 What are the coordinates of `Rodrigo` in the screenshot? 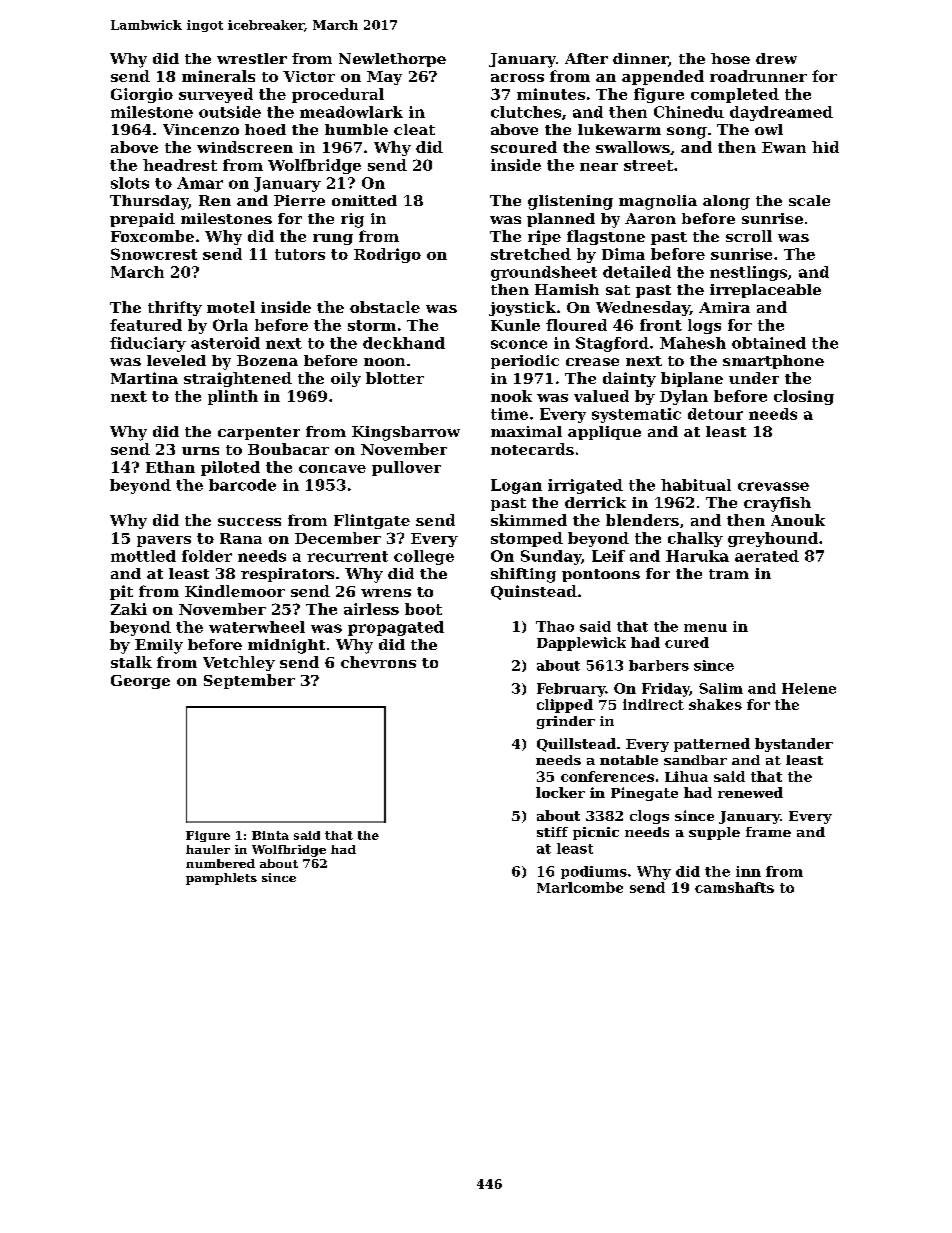 It's located at (387, 255).
